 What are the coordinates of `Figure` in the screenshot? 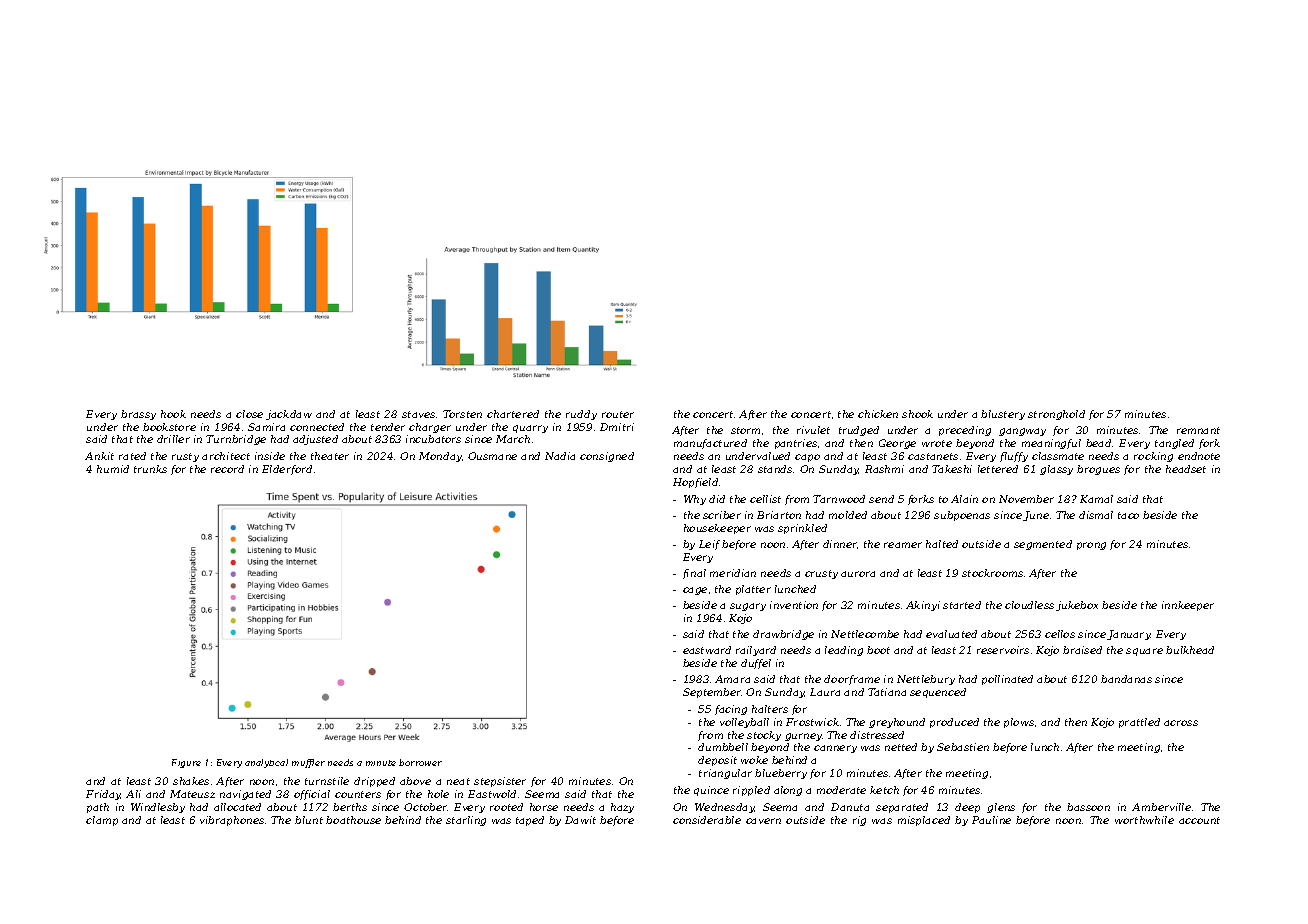 It's located at (186, 763).
